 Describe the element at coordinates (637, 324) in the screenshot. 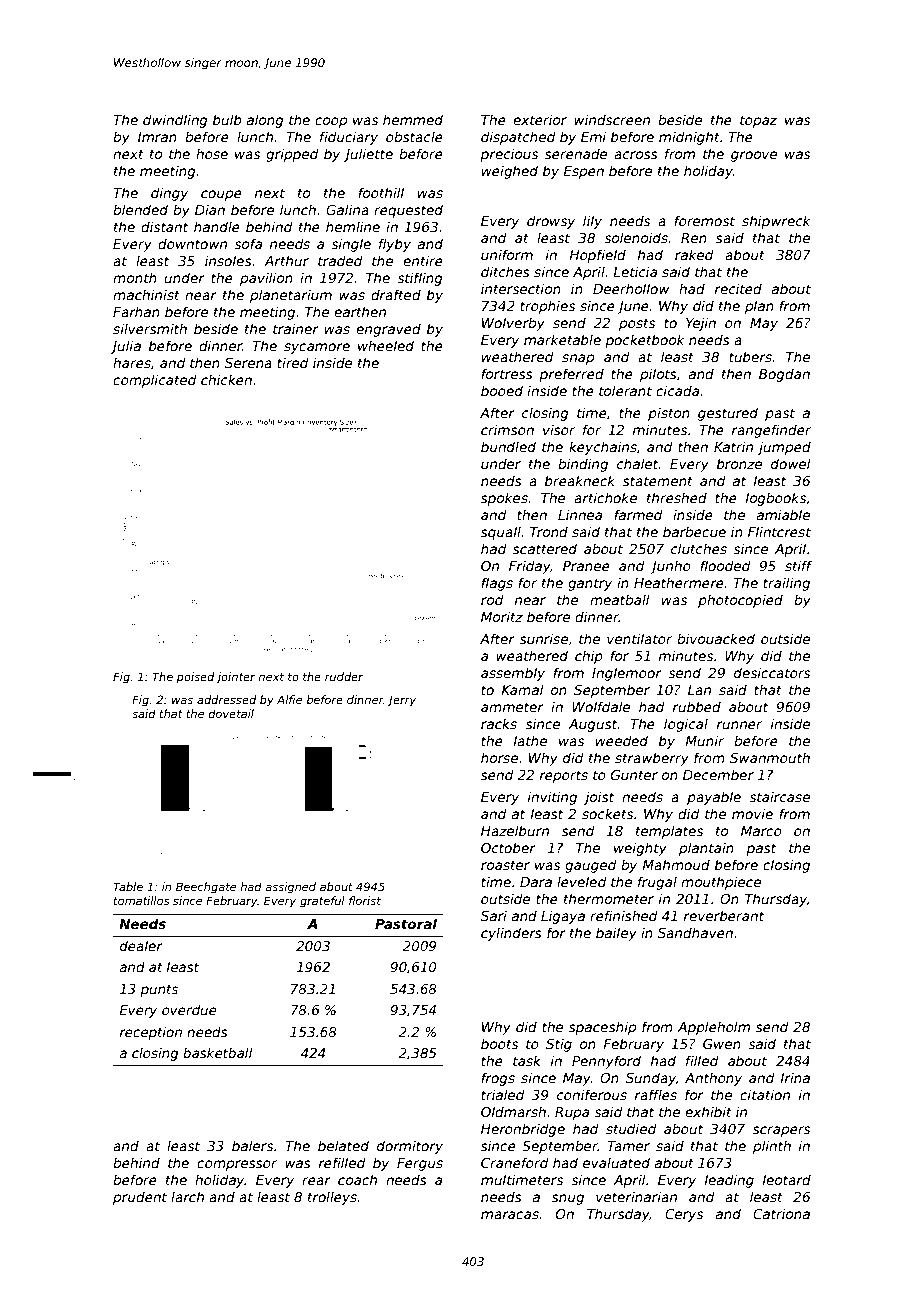

I see `posts` at that location.
